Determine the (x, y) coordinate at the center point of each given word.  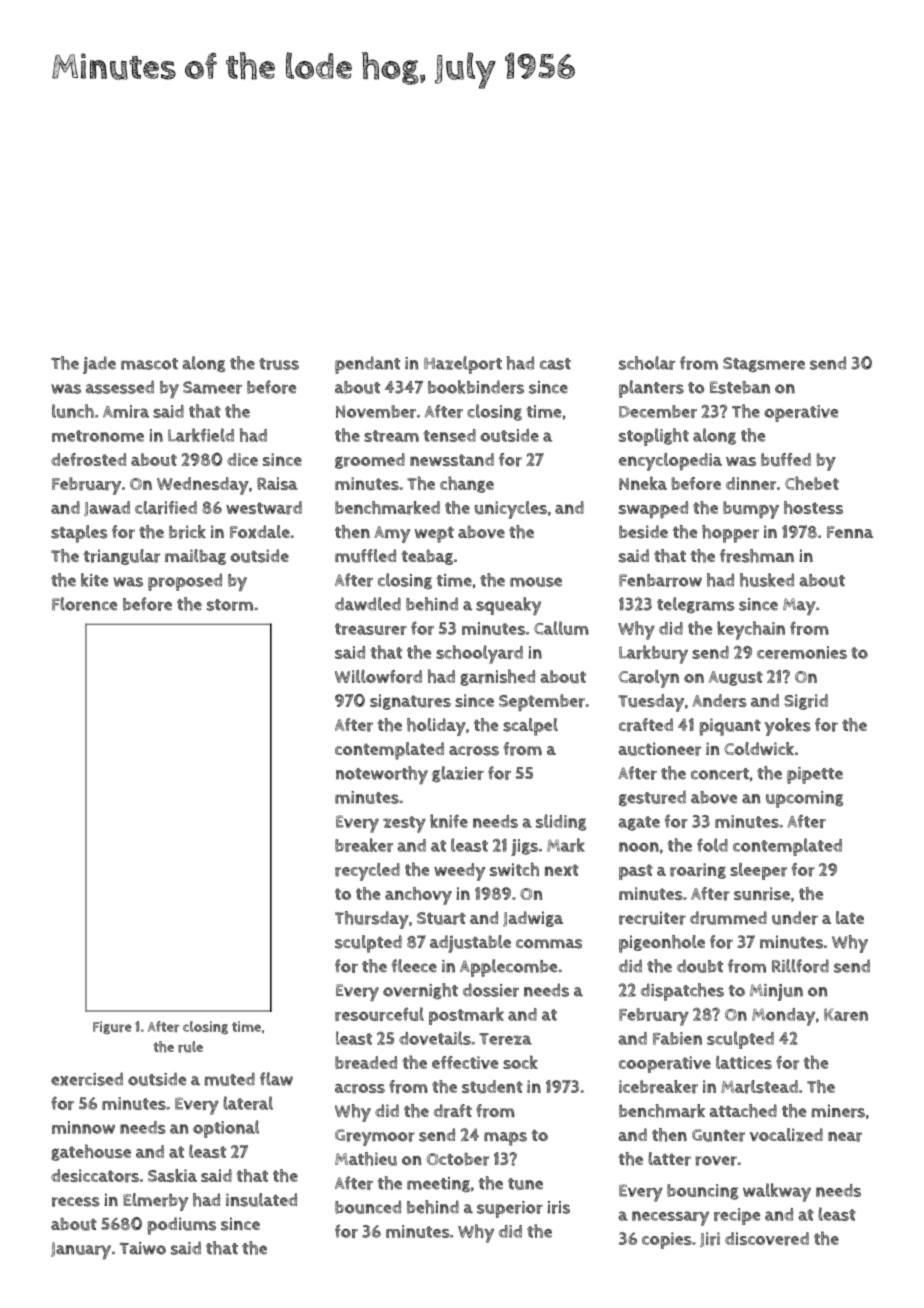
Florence (84, 604)
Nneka (643, 483)
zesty (404, 824)
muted (230, 1079)
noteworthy (382, 775)
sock (520, 1062)
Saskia (172, 1175)
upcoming (804, 799)
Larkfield (201, 435)
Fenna (850, 532)
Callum (561, 628)
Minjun (776, 992)
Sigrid (806, 702)
